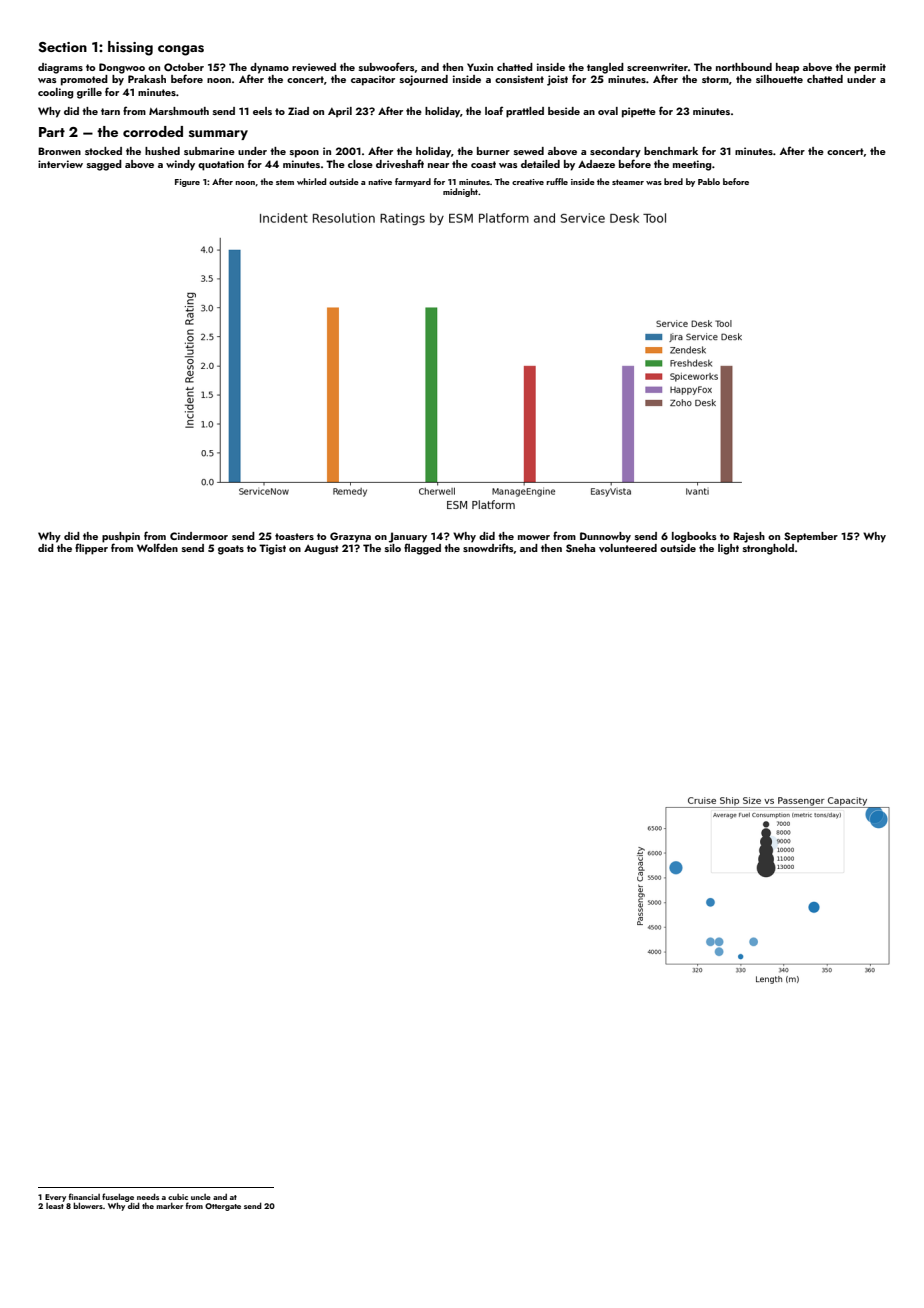 The height and width of the image is (1308, 924). I want to click on meeting, so click(692, 165).
